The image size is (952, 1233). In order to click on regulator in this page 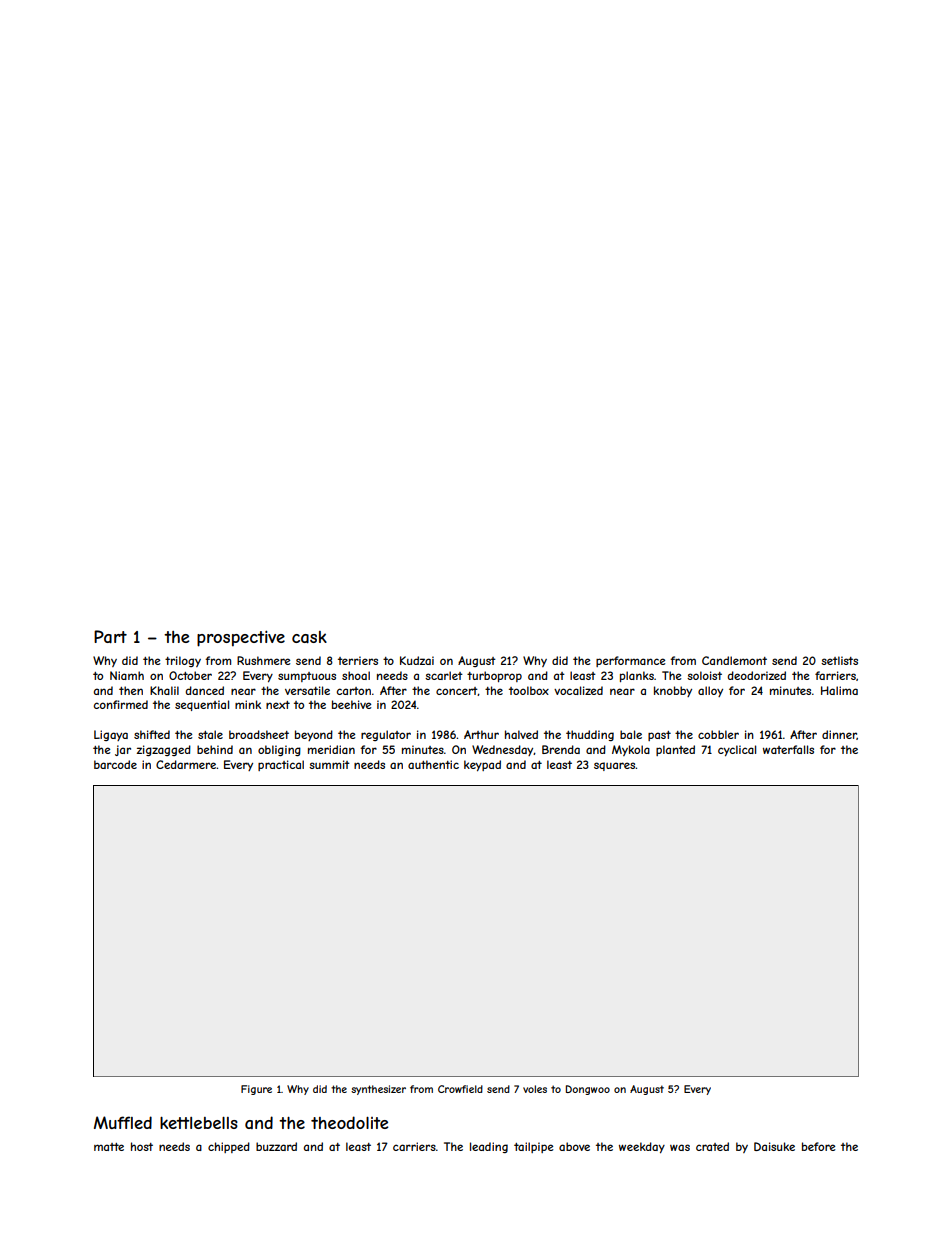, I will do `click(386, 735)`.
